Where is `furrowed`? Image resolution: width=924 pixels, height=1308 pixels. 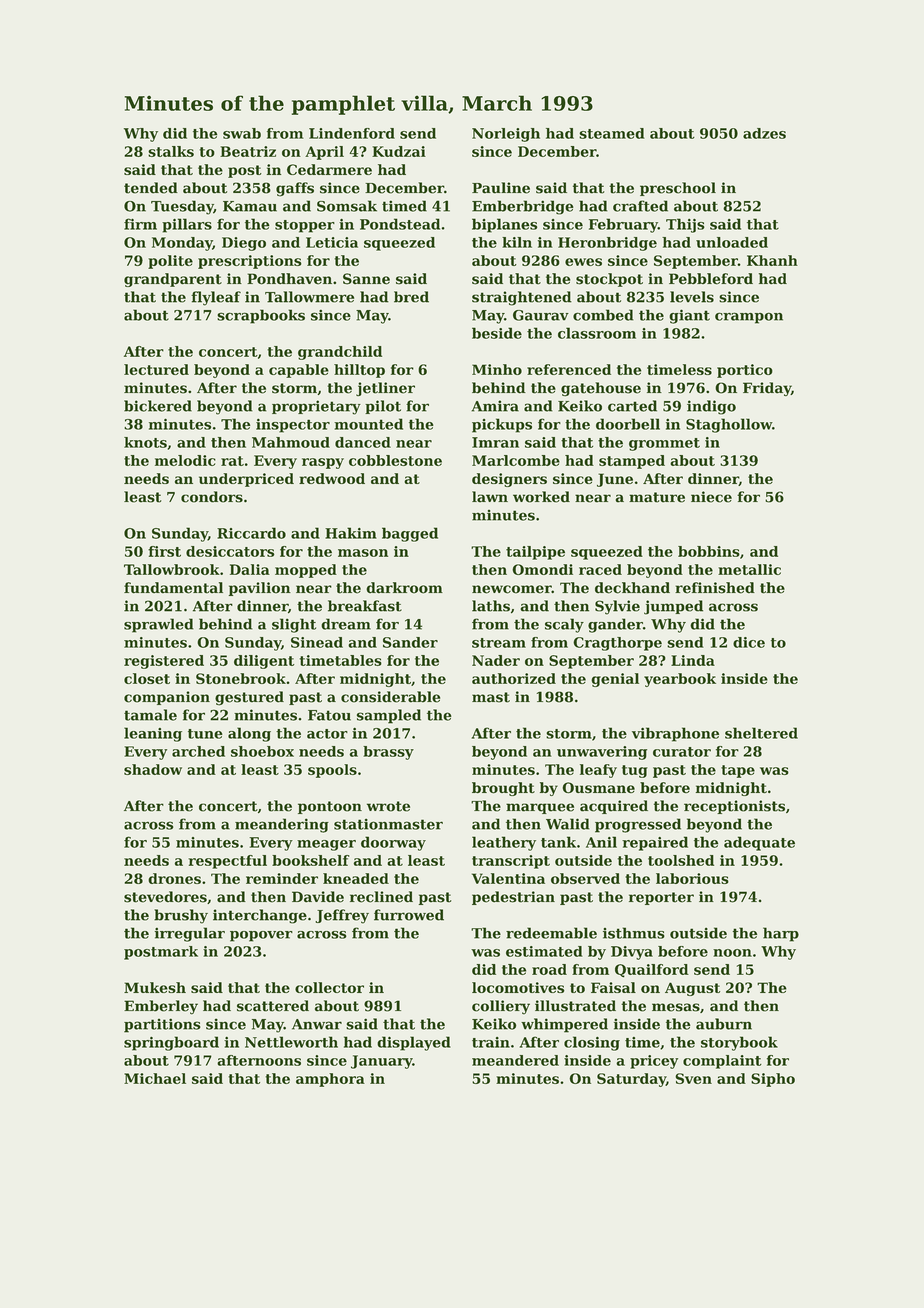
furrowed is located at coordinates (409, 915).
